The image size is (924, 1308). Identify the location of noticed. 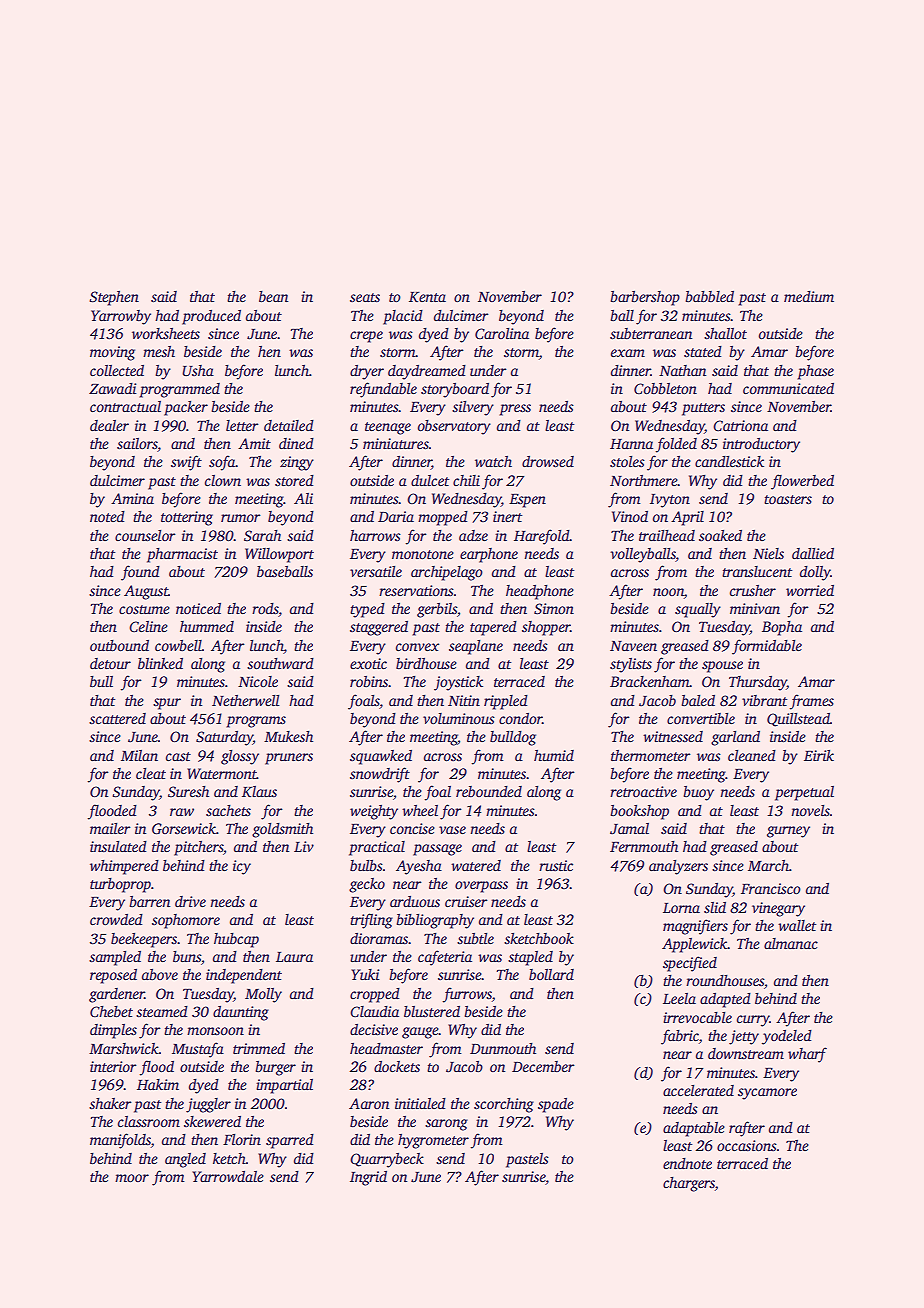
(198, 608).
